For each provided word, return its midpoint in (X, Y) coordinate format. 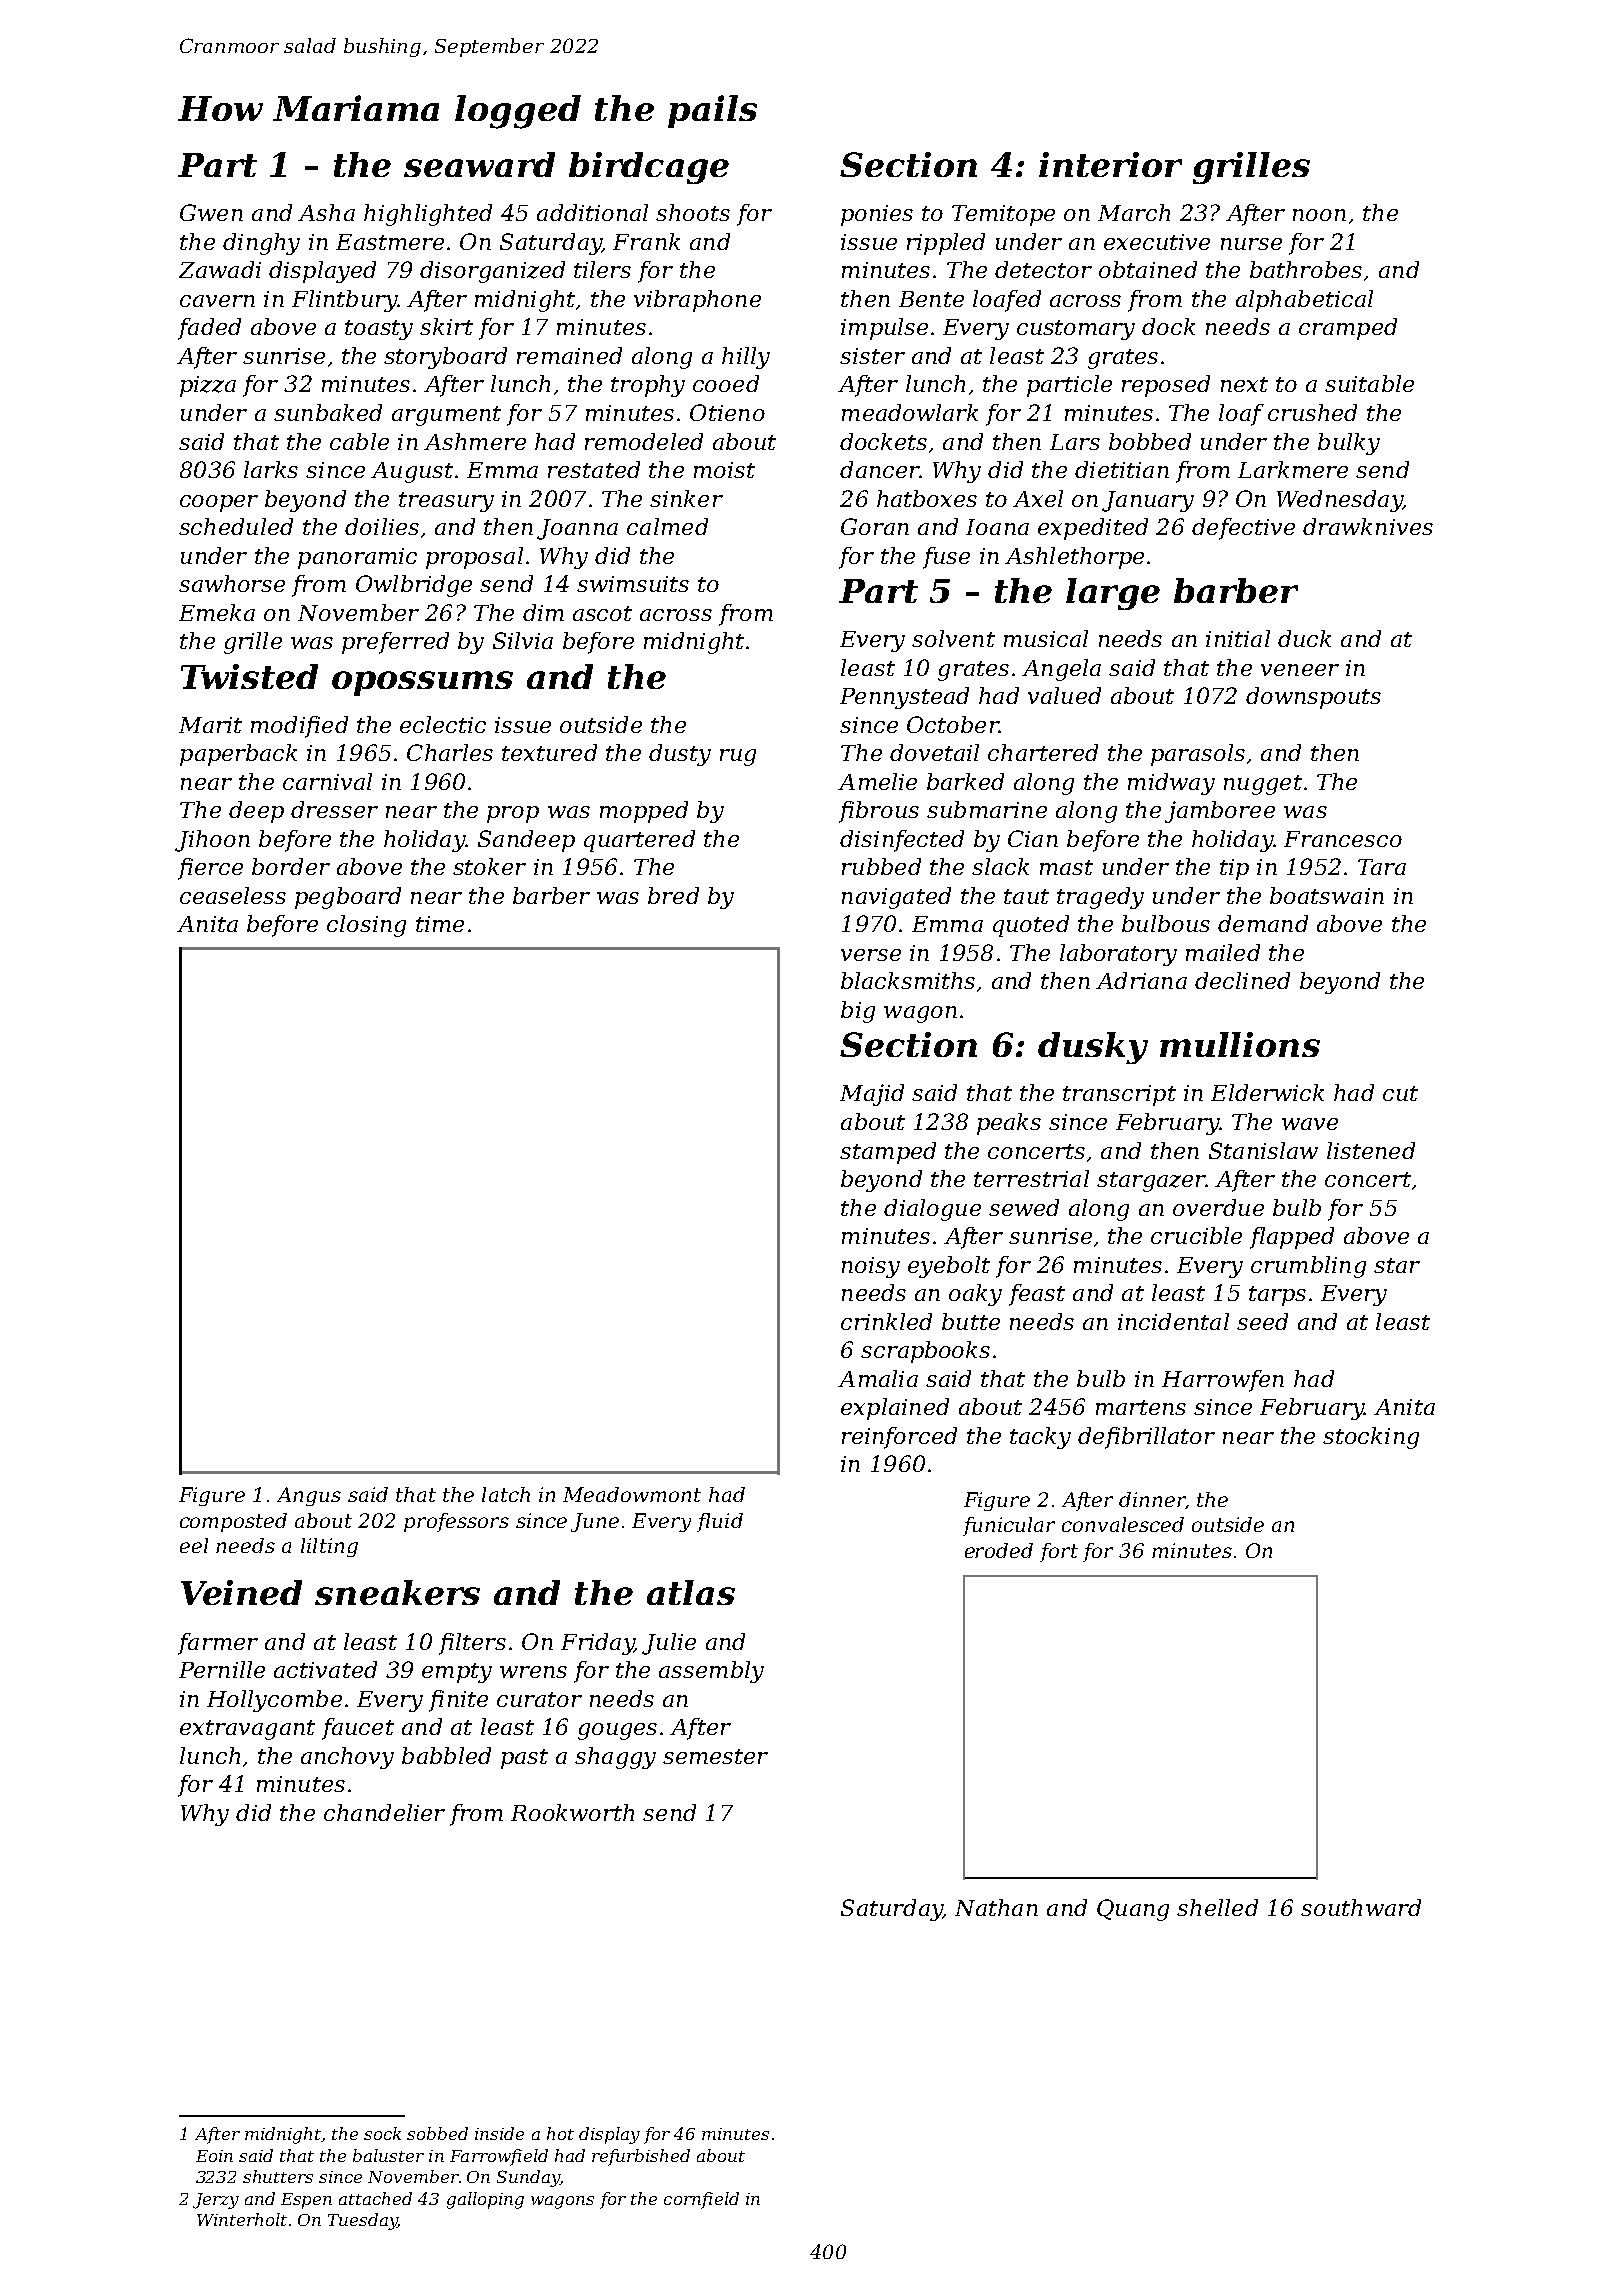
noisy (871, 1267)
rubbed (881, 866)
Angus (309, 1496)
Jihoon (212, 841)
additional (592, 212)
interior (1110, 164)
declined (1242, 980)
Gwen (211, 212)
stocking (1371, 1438)
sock (382, 2133)
